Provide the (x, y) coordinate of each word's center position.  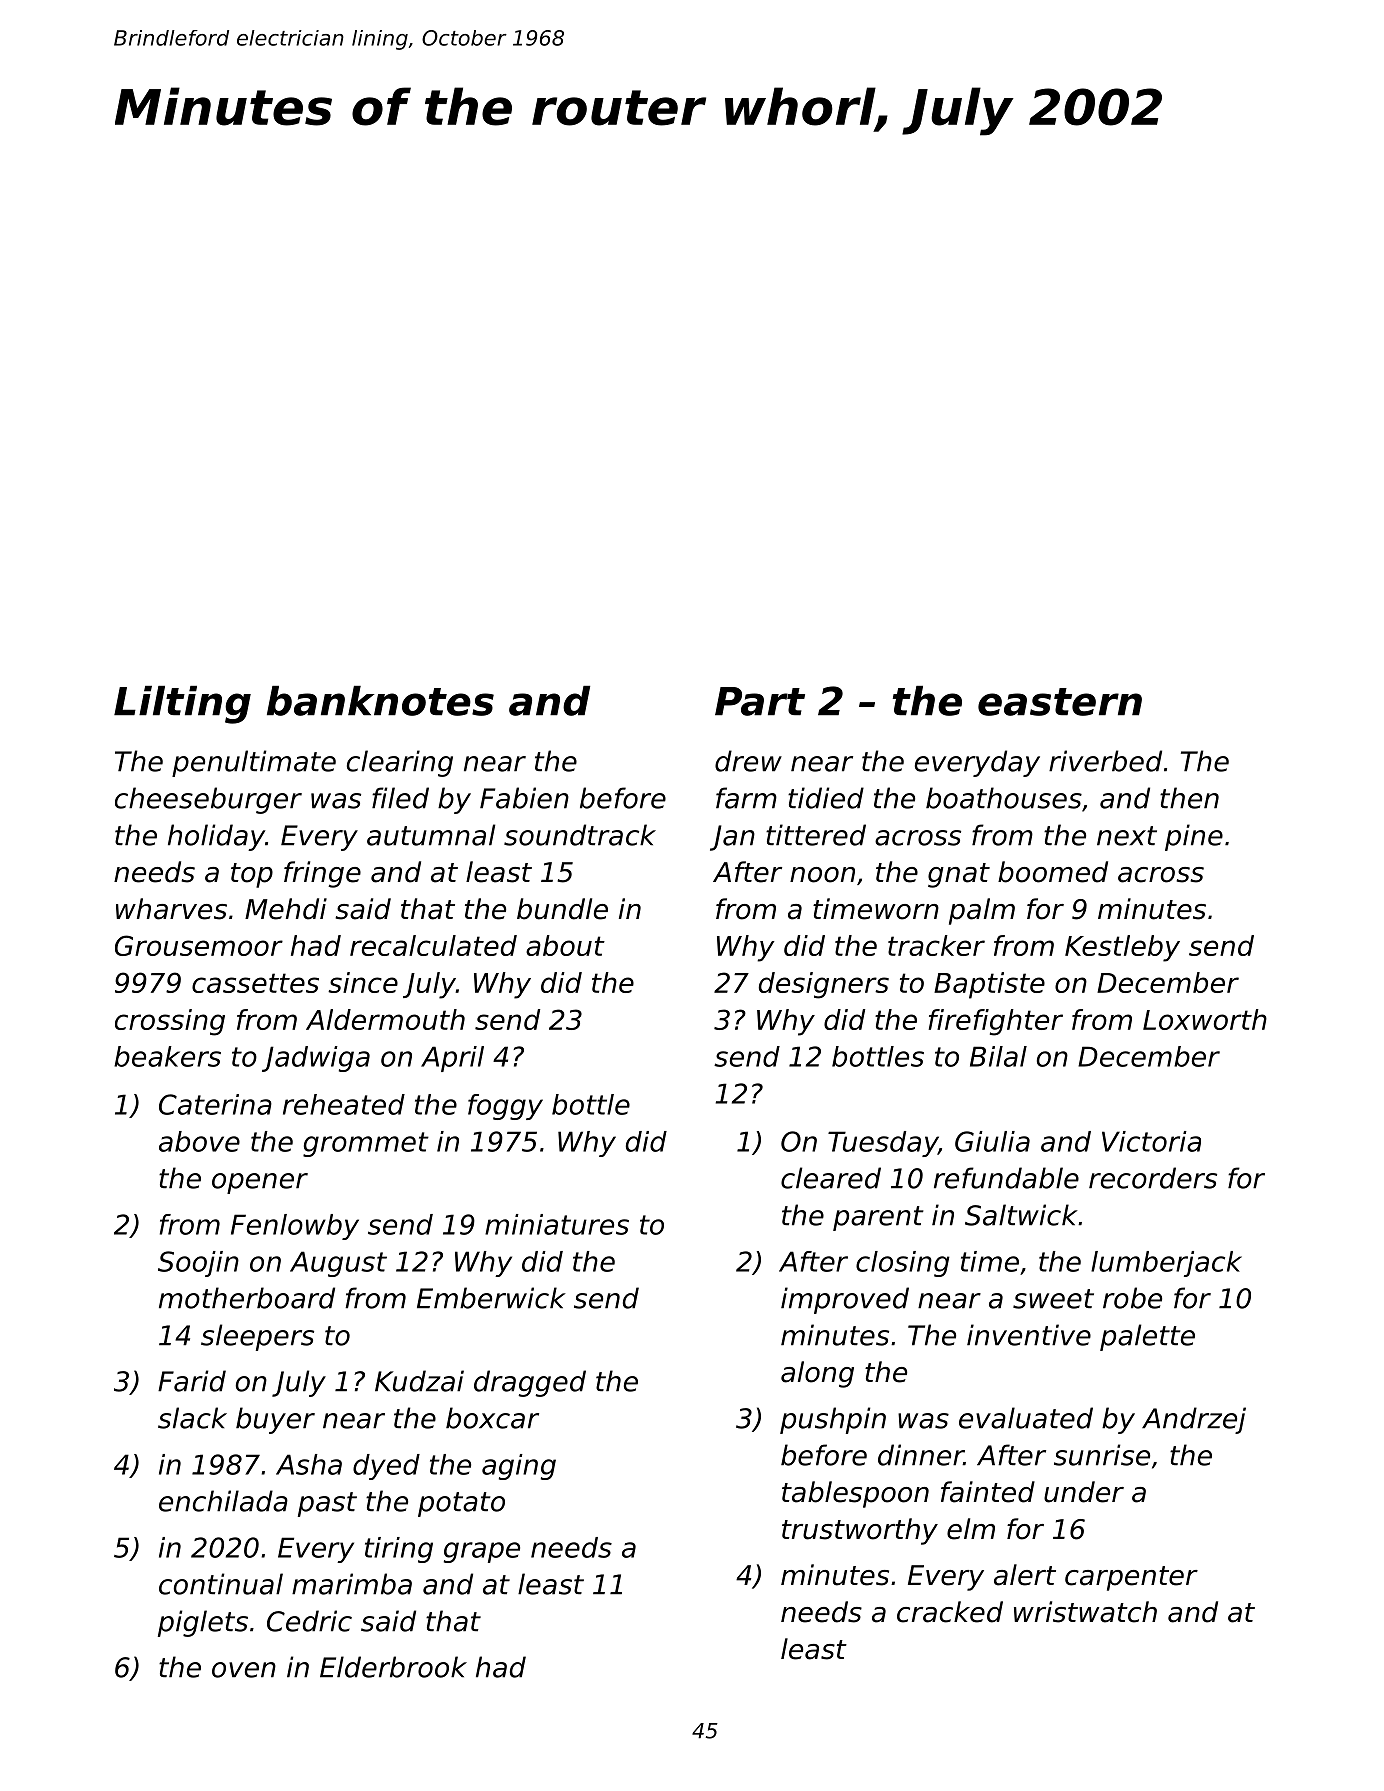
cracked (950, 1612)
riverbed (1105, 761)
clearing (400, 763)
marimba (352, 1584)
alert (1025, 1575)
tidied (826, 798)
